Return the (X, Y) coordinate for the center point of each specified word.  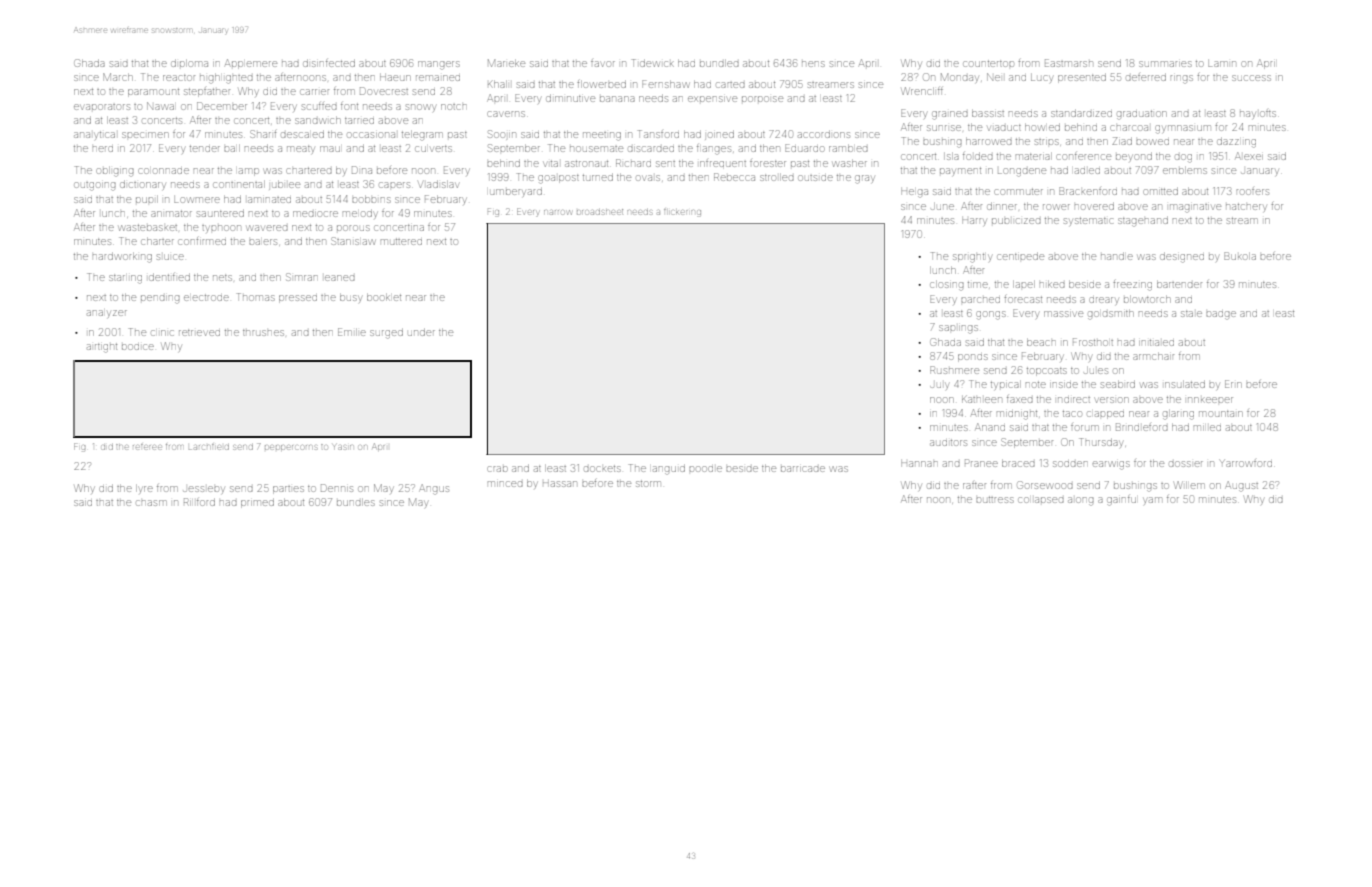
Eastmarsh (1069, 63)
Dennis (337, 488)
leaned (340, 278)
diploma (189, 63)
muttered (401, 242)
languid (669, 469)
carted (731, 85)
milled (1207, 428)
